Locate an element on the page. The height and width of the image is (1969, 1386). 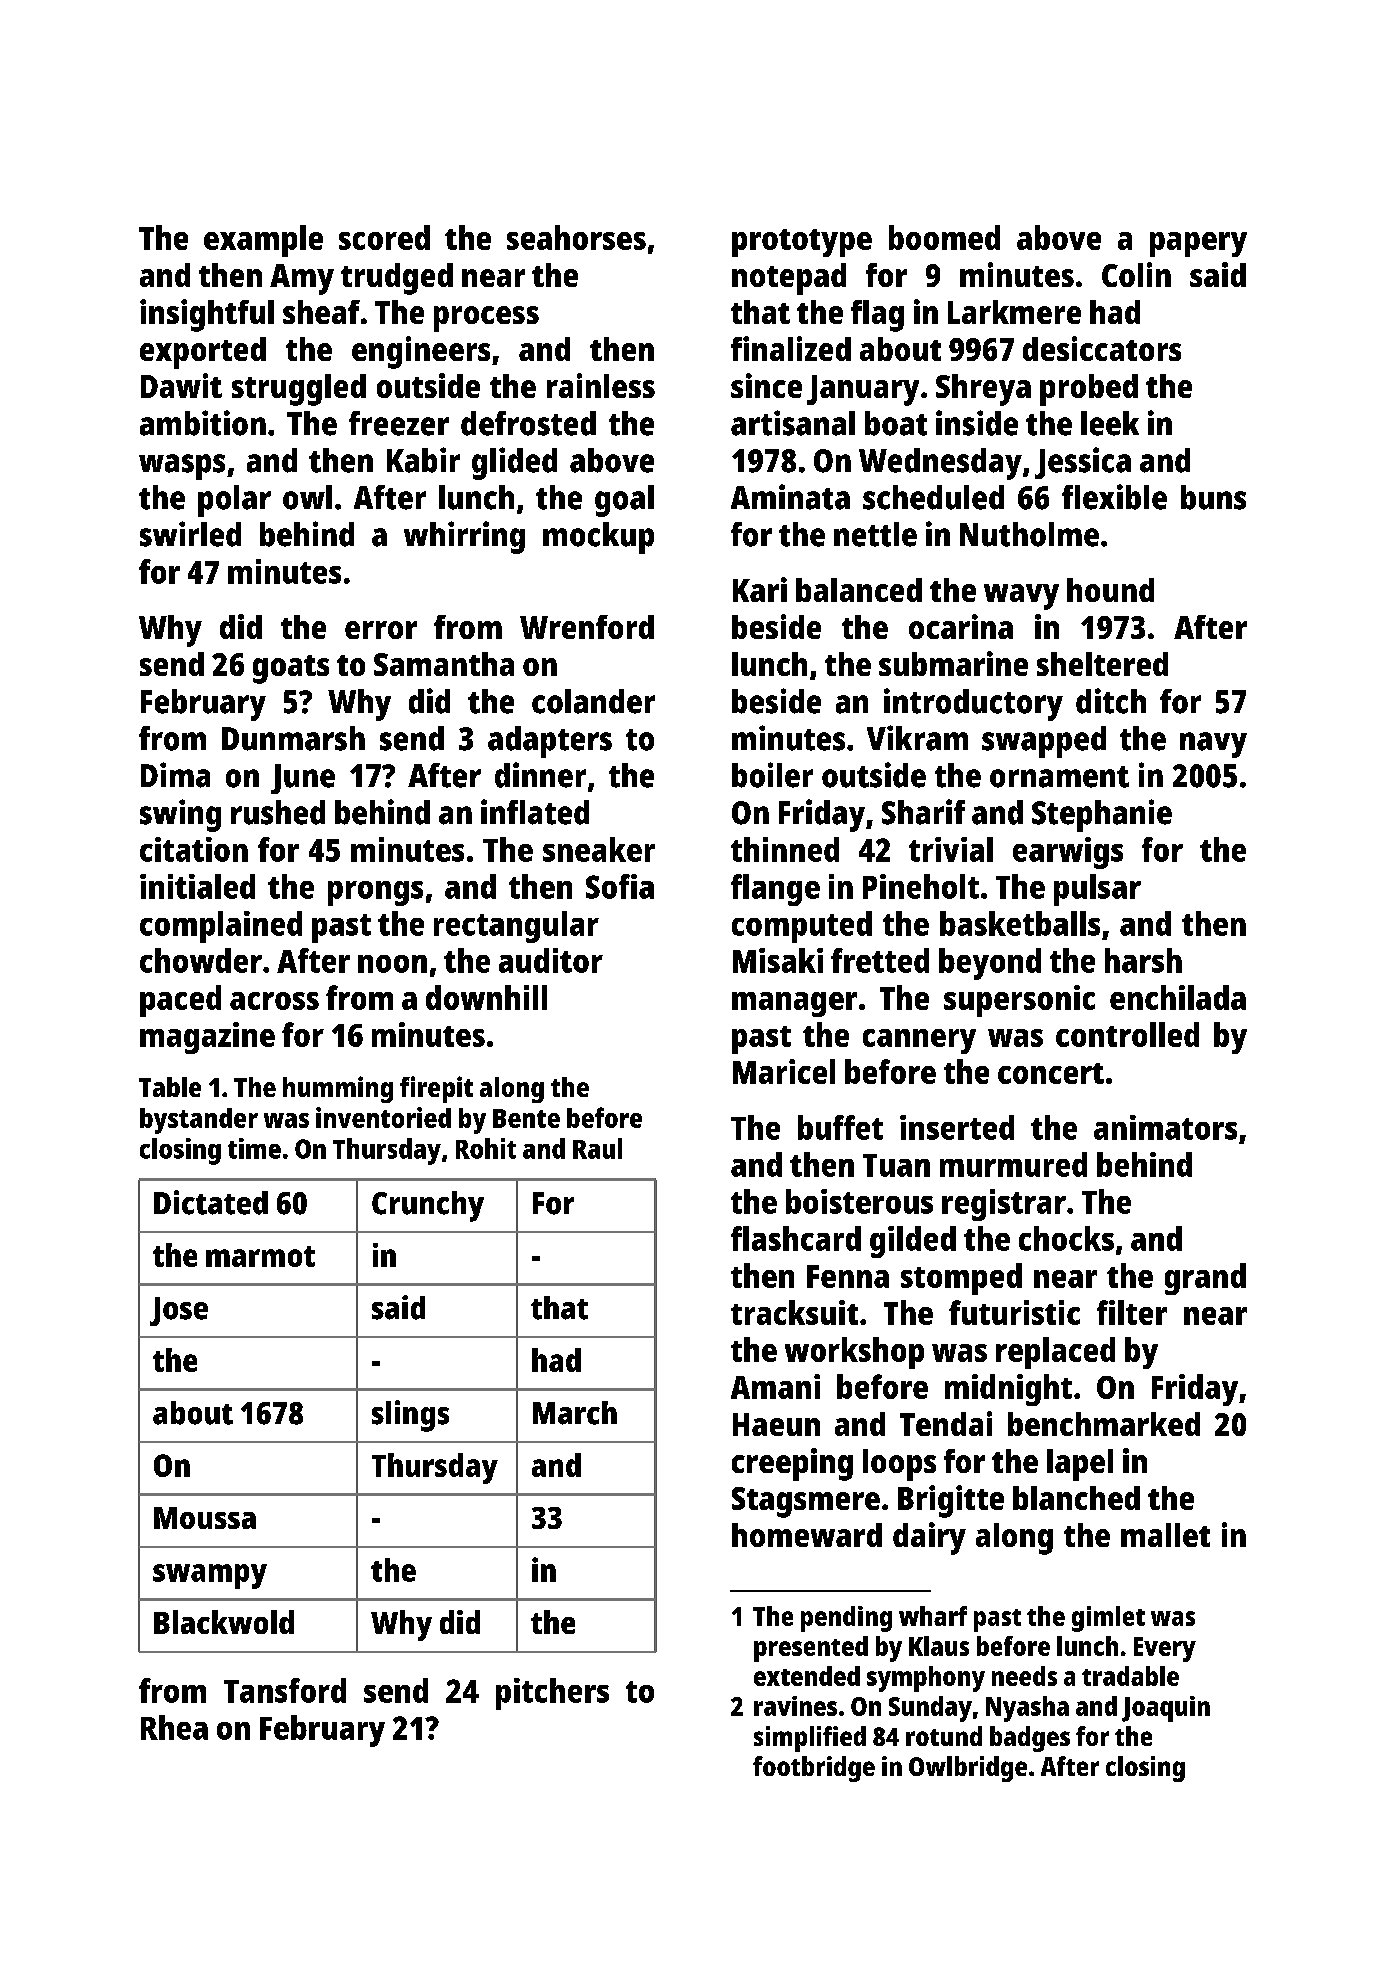
June is located at coordinates (303, 779).
